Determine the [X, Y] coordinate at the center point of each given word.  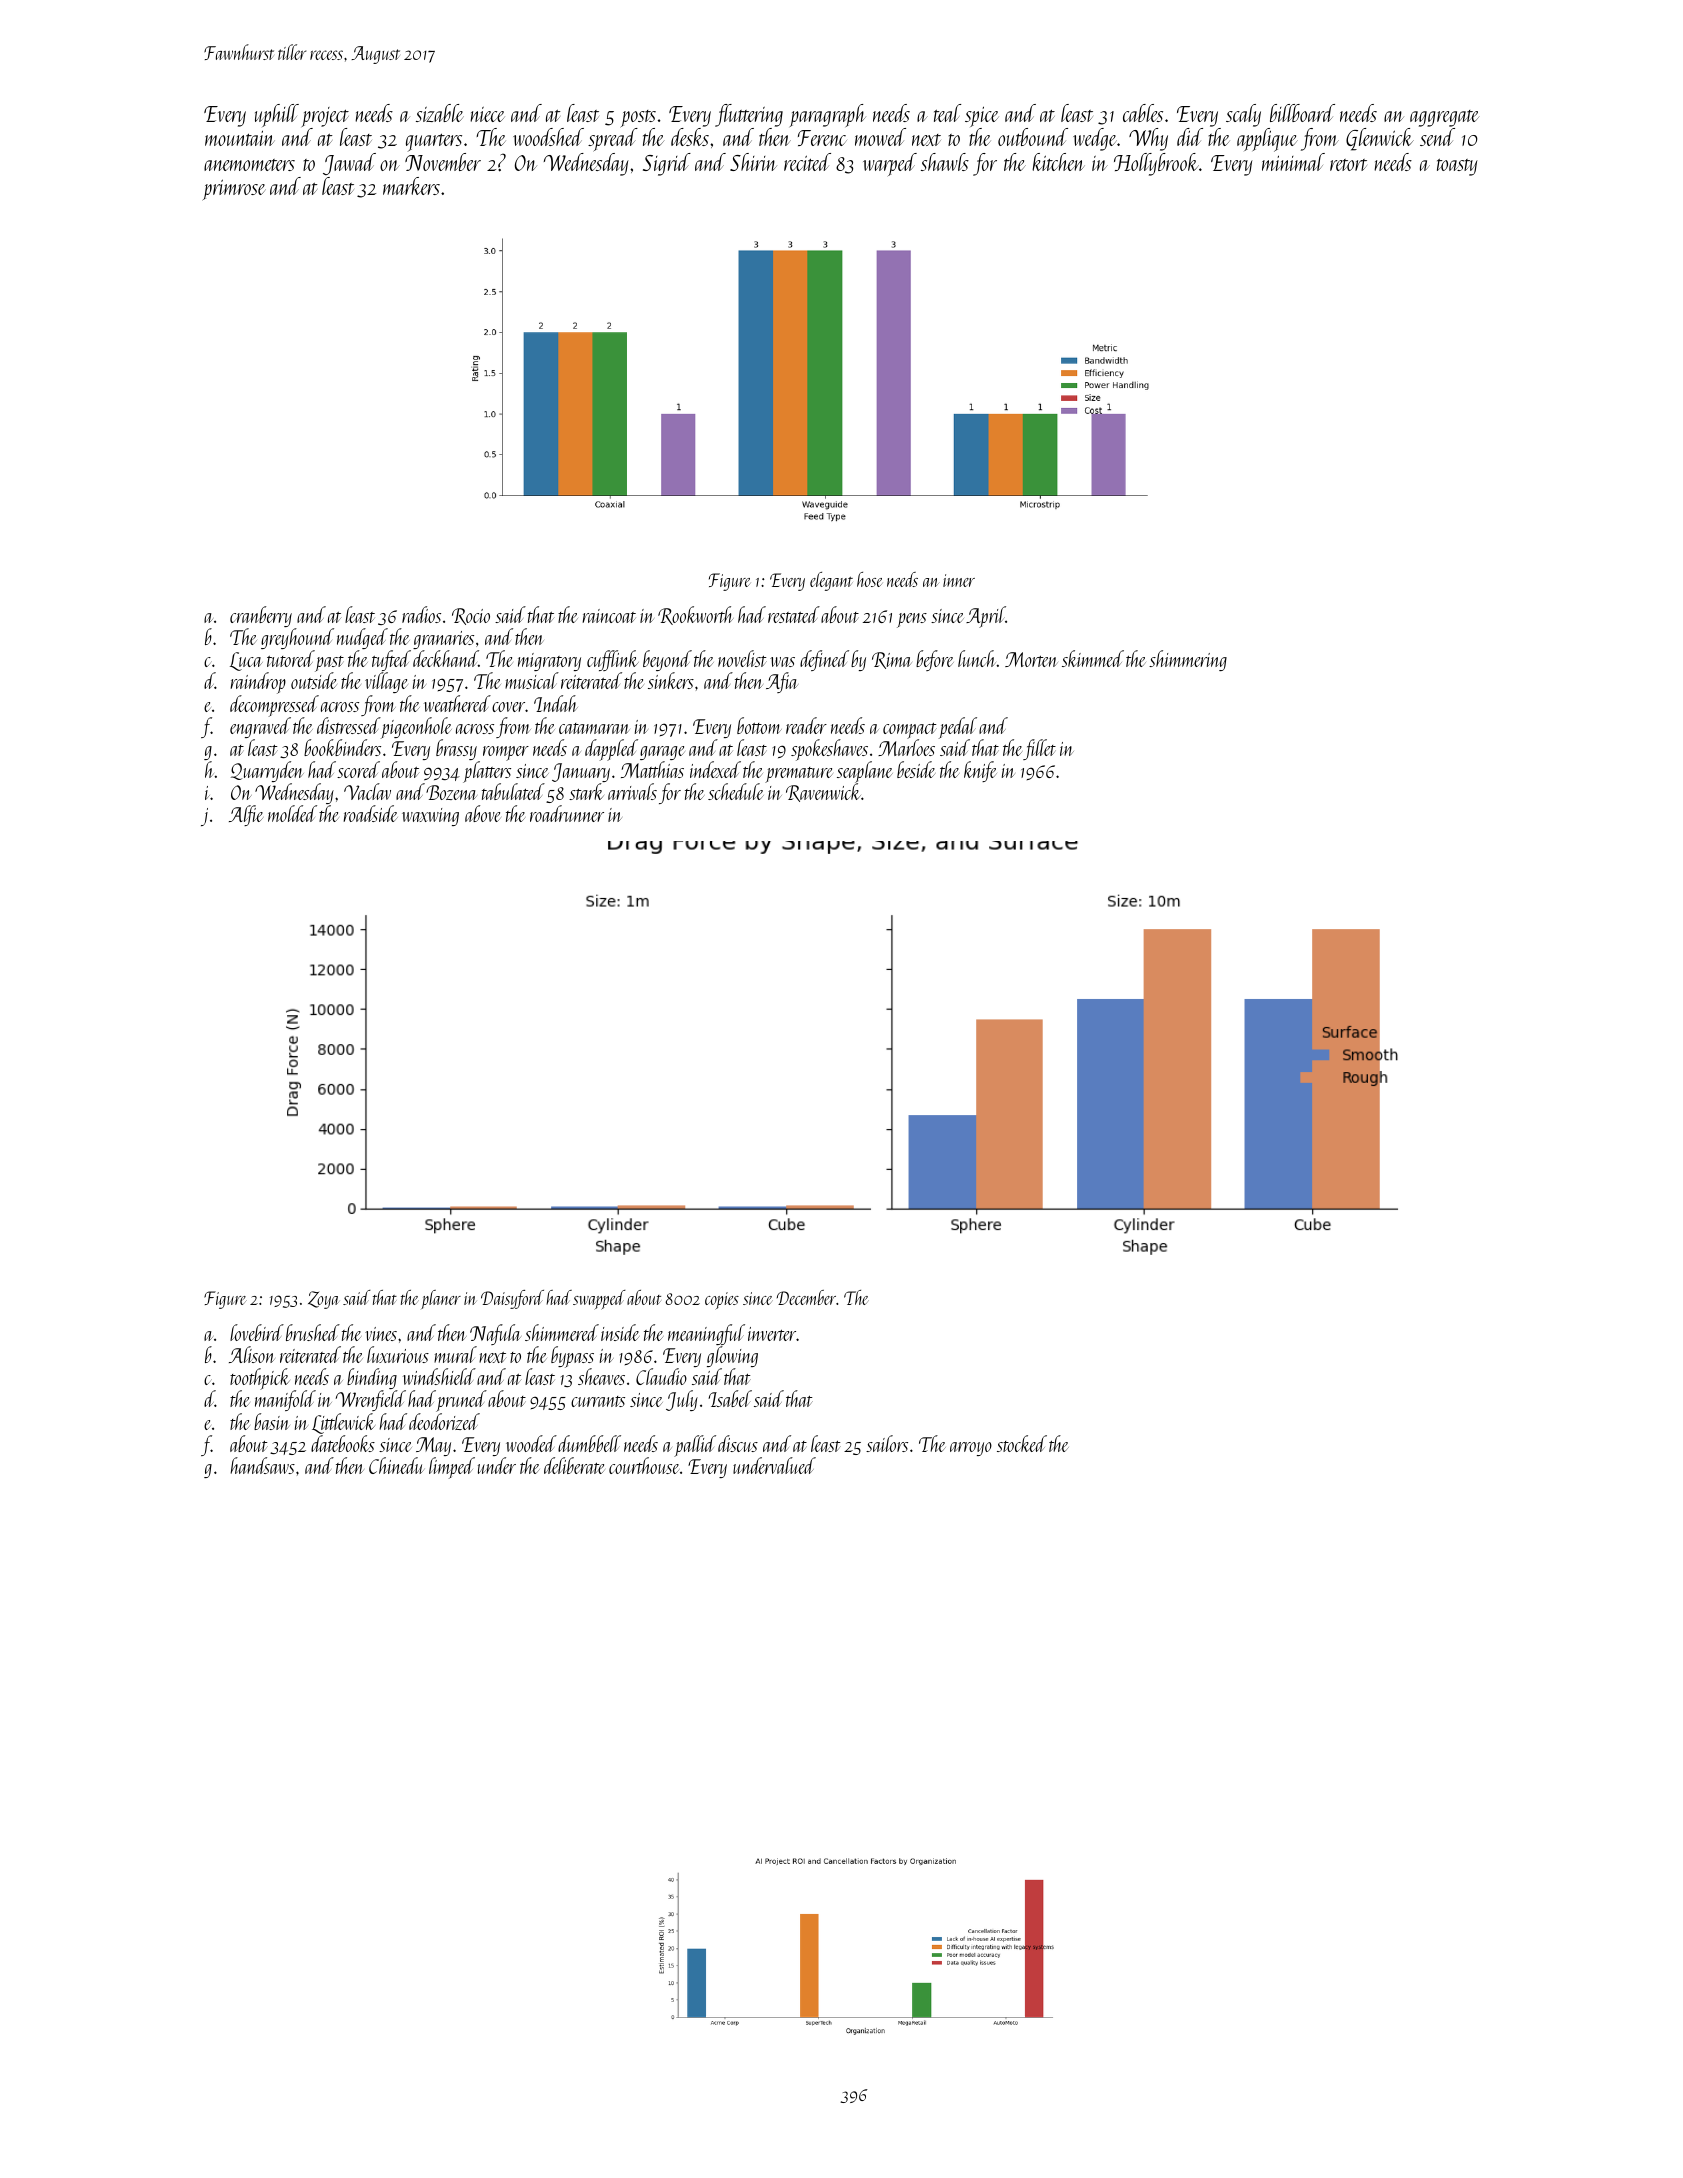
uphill [277, 115]
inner [959, 580]
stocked [1022, 1443]
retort [1348, 165]
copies [722, 1301]
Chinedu [396, 1465]
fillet [1039, 749]
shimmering [1188, 660]
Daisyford [512, 1299]
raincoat [609, 616]
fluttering [749, 115]
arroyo [971, 1449]
